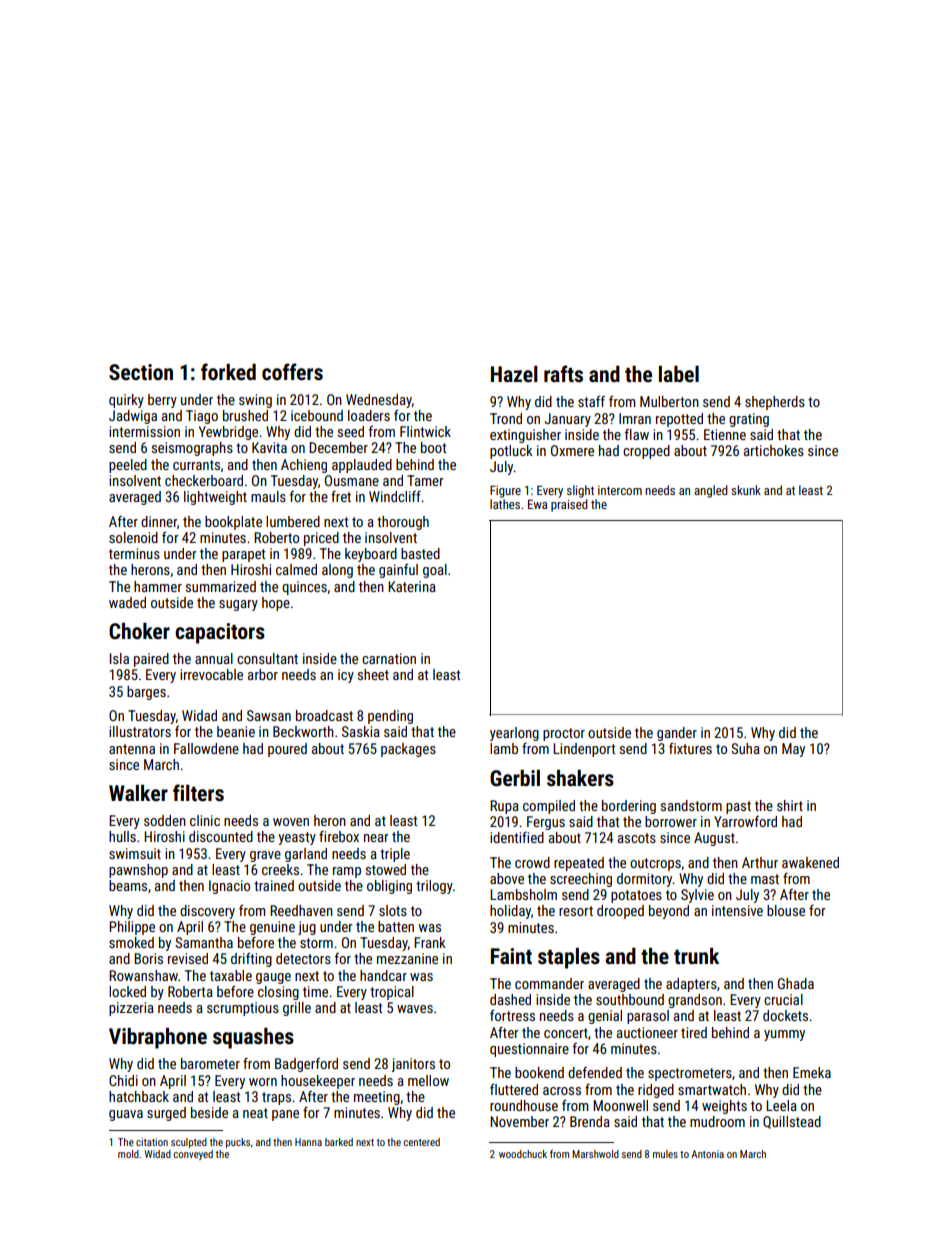 The image size is (952, 1233). I want to click on skunk, so click(746, 490).
